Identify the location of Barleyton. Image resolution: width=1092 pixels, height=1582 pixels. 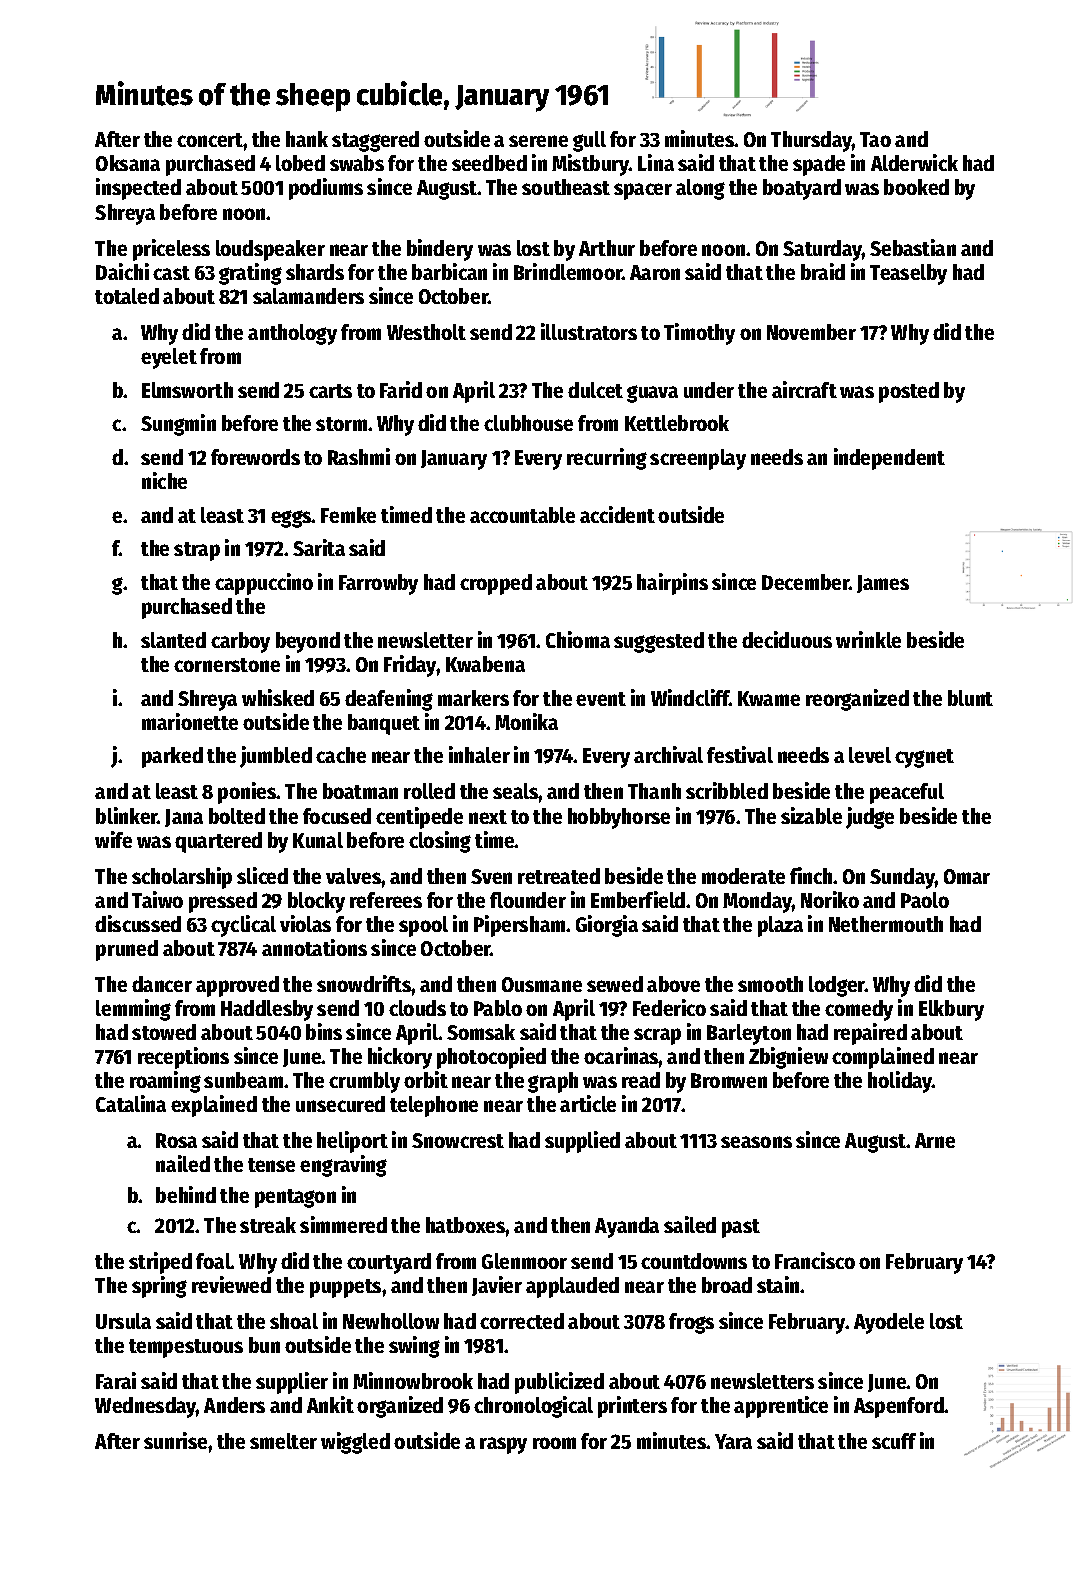
(749, 1034).
